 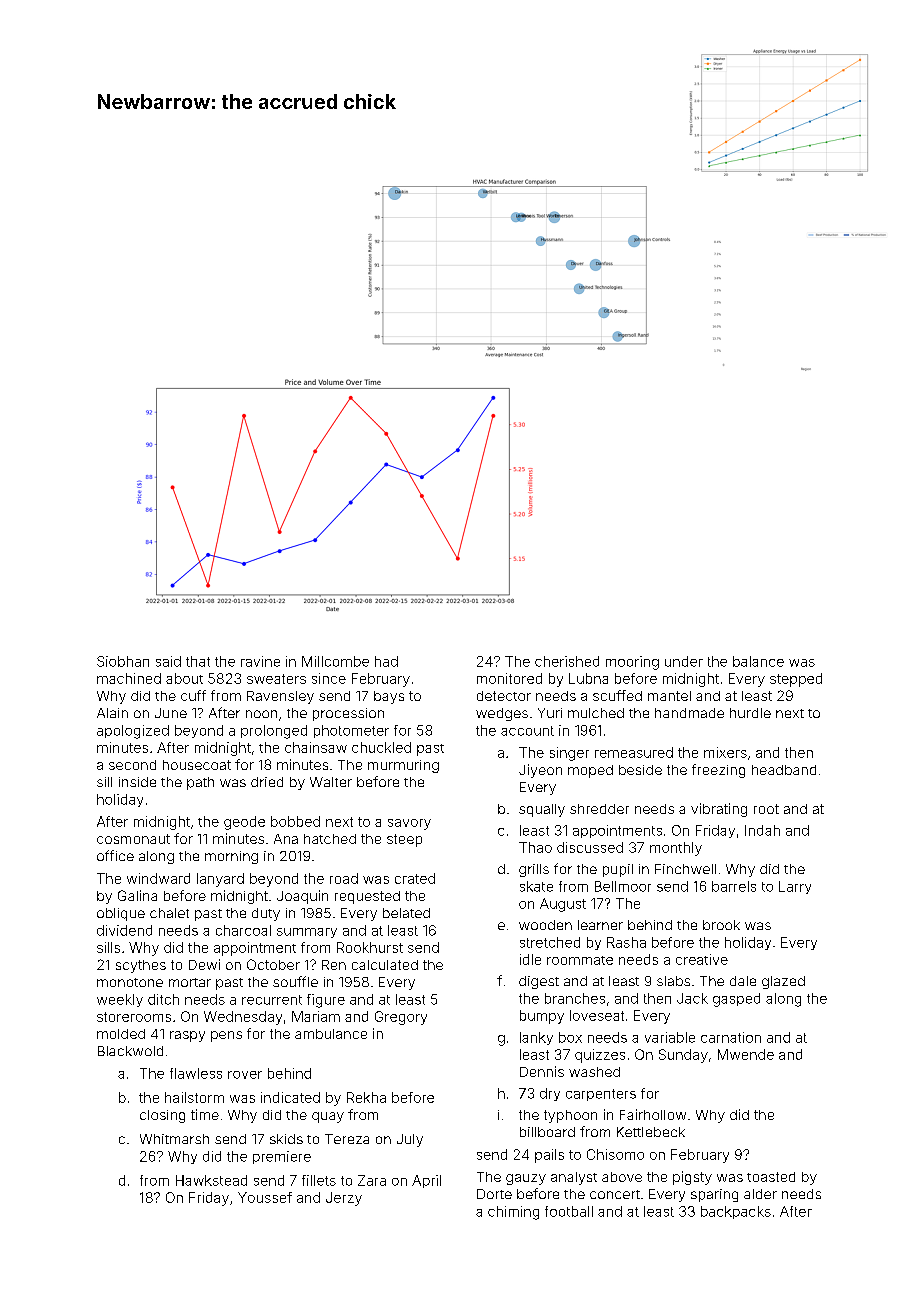 I want to click on shredder, so click(x=599, y=809).
